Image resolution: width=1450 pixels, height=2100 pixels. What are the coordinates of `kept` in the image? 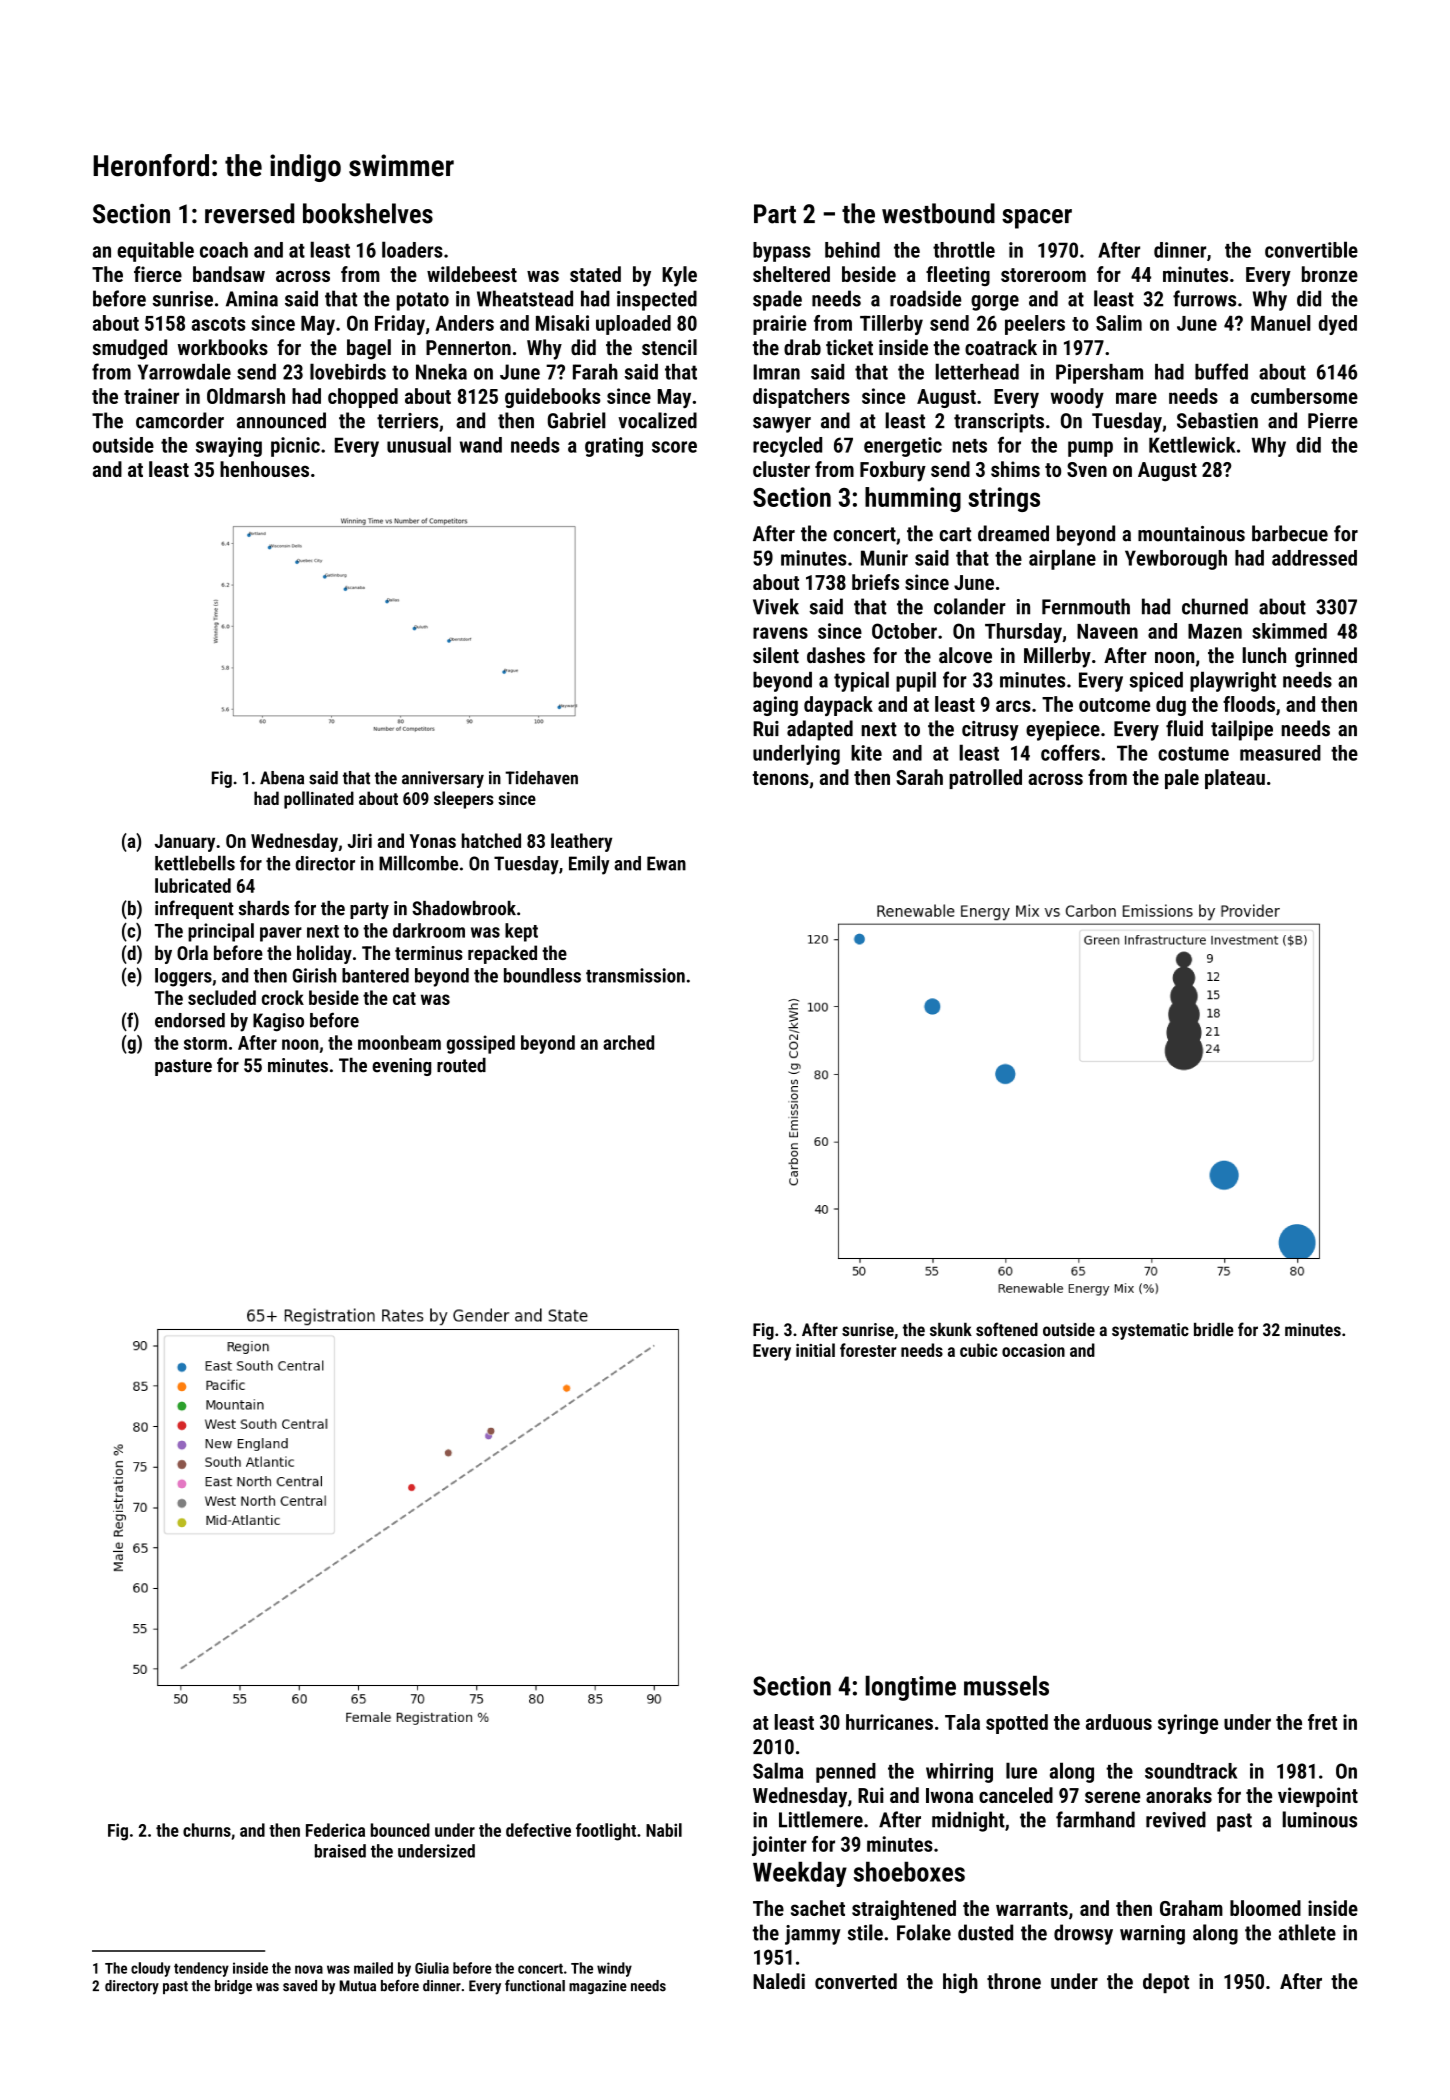 It's located at (521, 932).
